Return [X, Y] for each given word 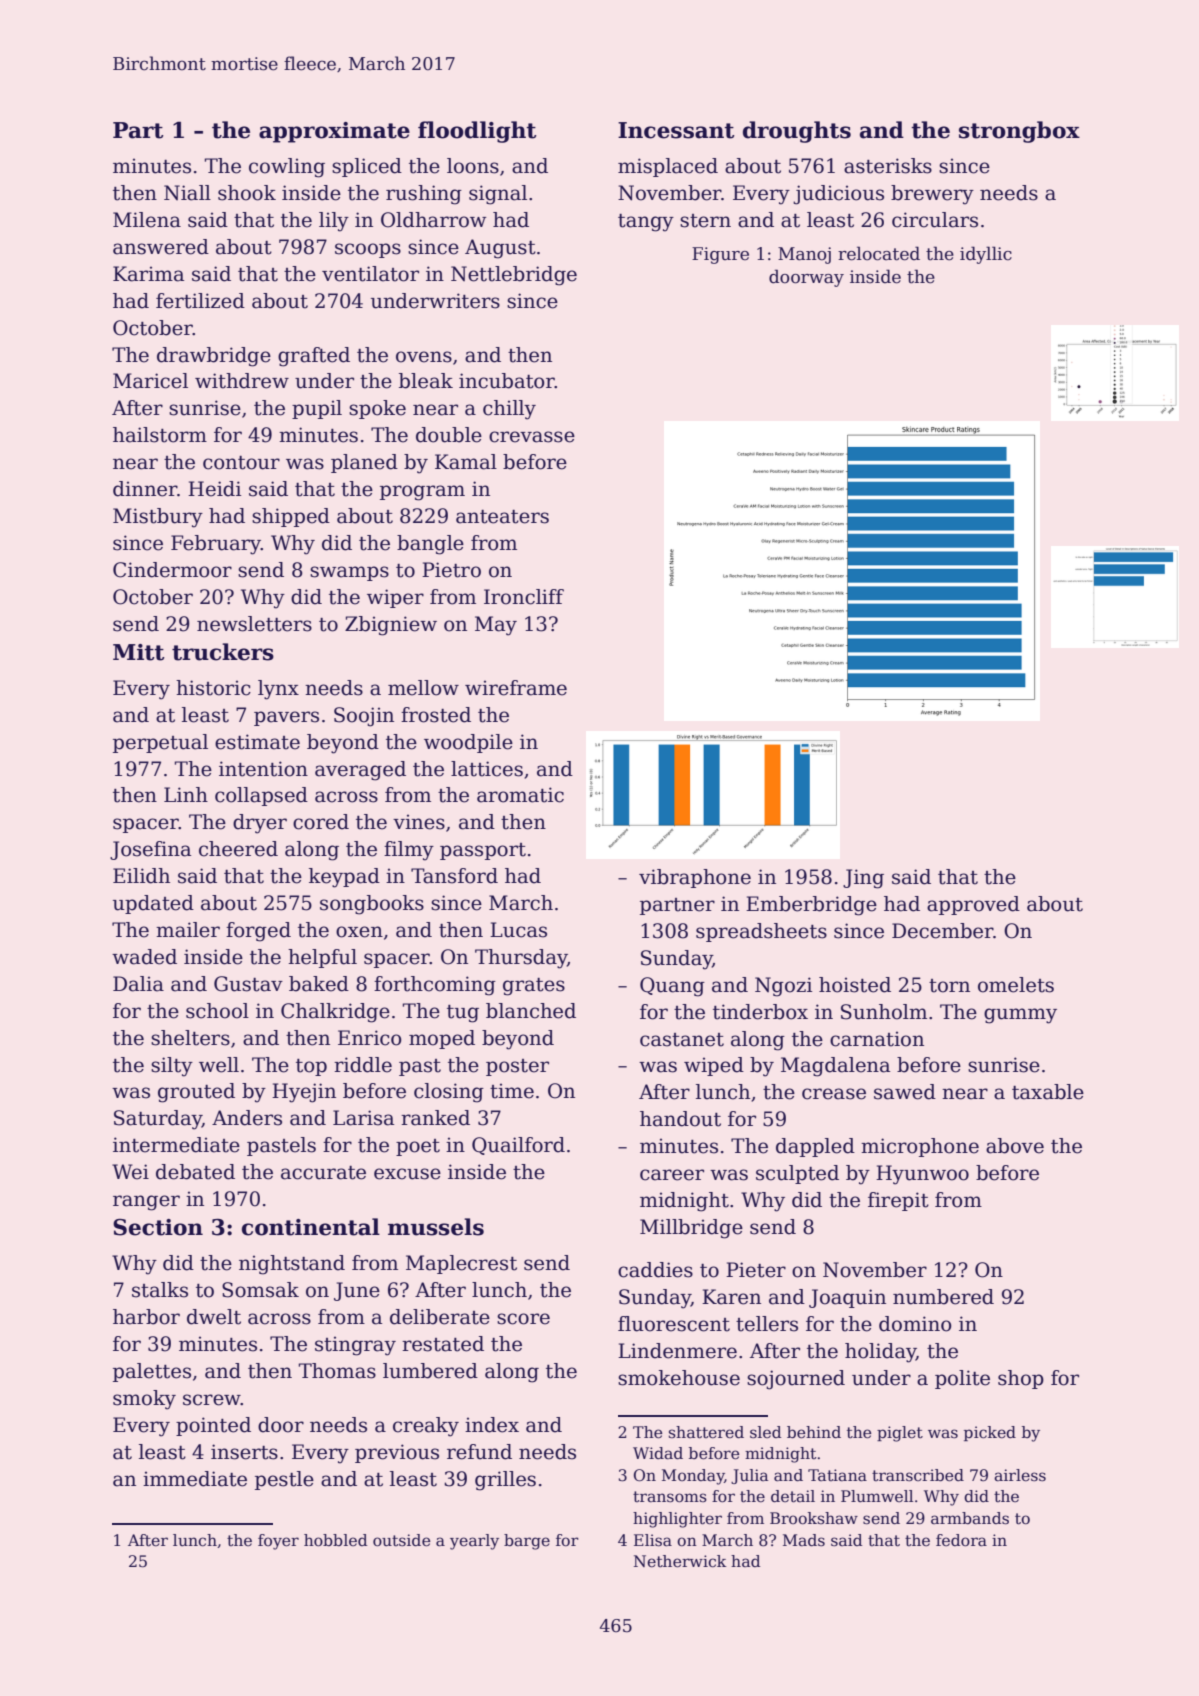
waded [144, 957]
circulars [935, 220]
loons [473, 166]
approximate [334, 132]
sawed [905, 1092]
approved [973, 905]
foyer [278, 1542]
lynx [278, 690]
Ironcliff [524, 597]
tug [463, 1014]
